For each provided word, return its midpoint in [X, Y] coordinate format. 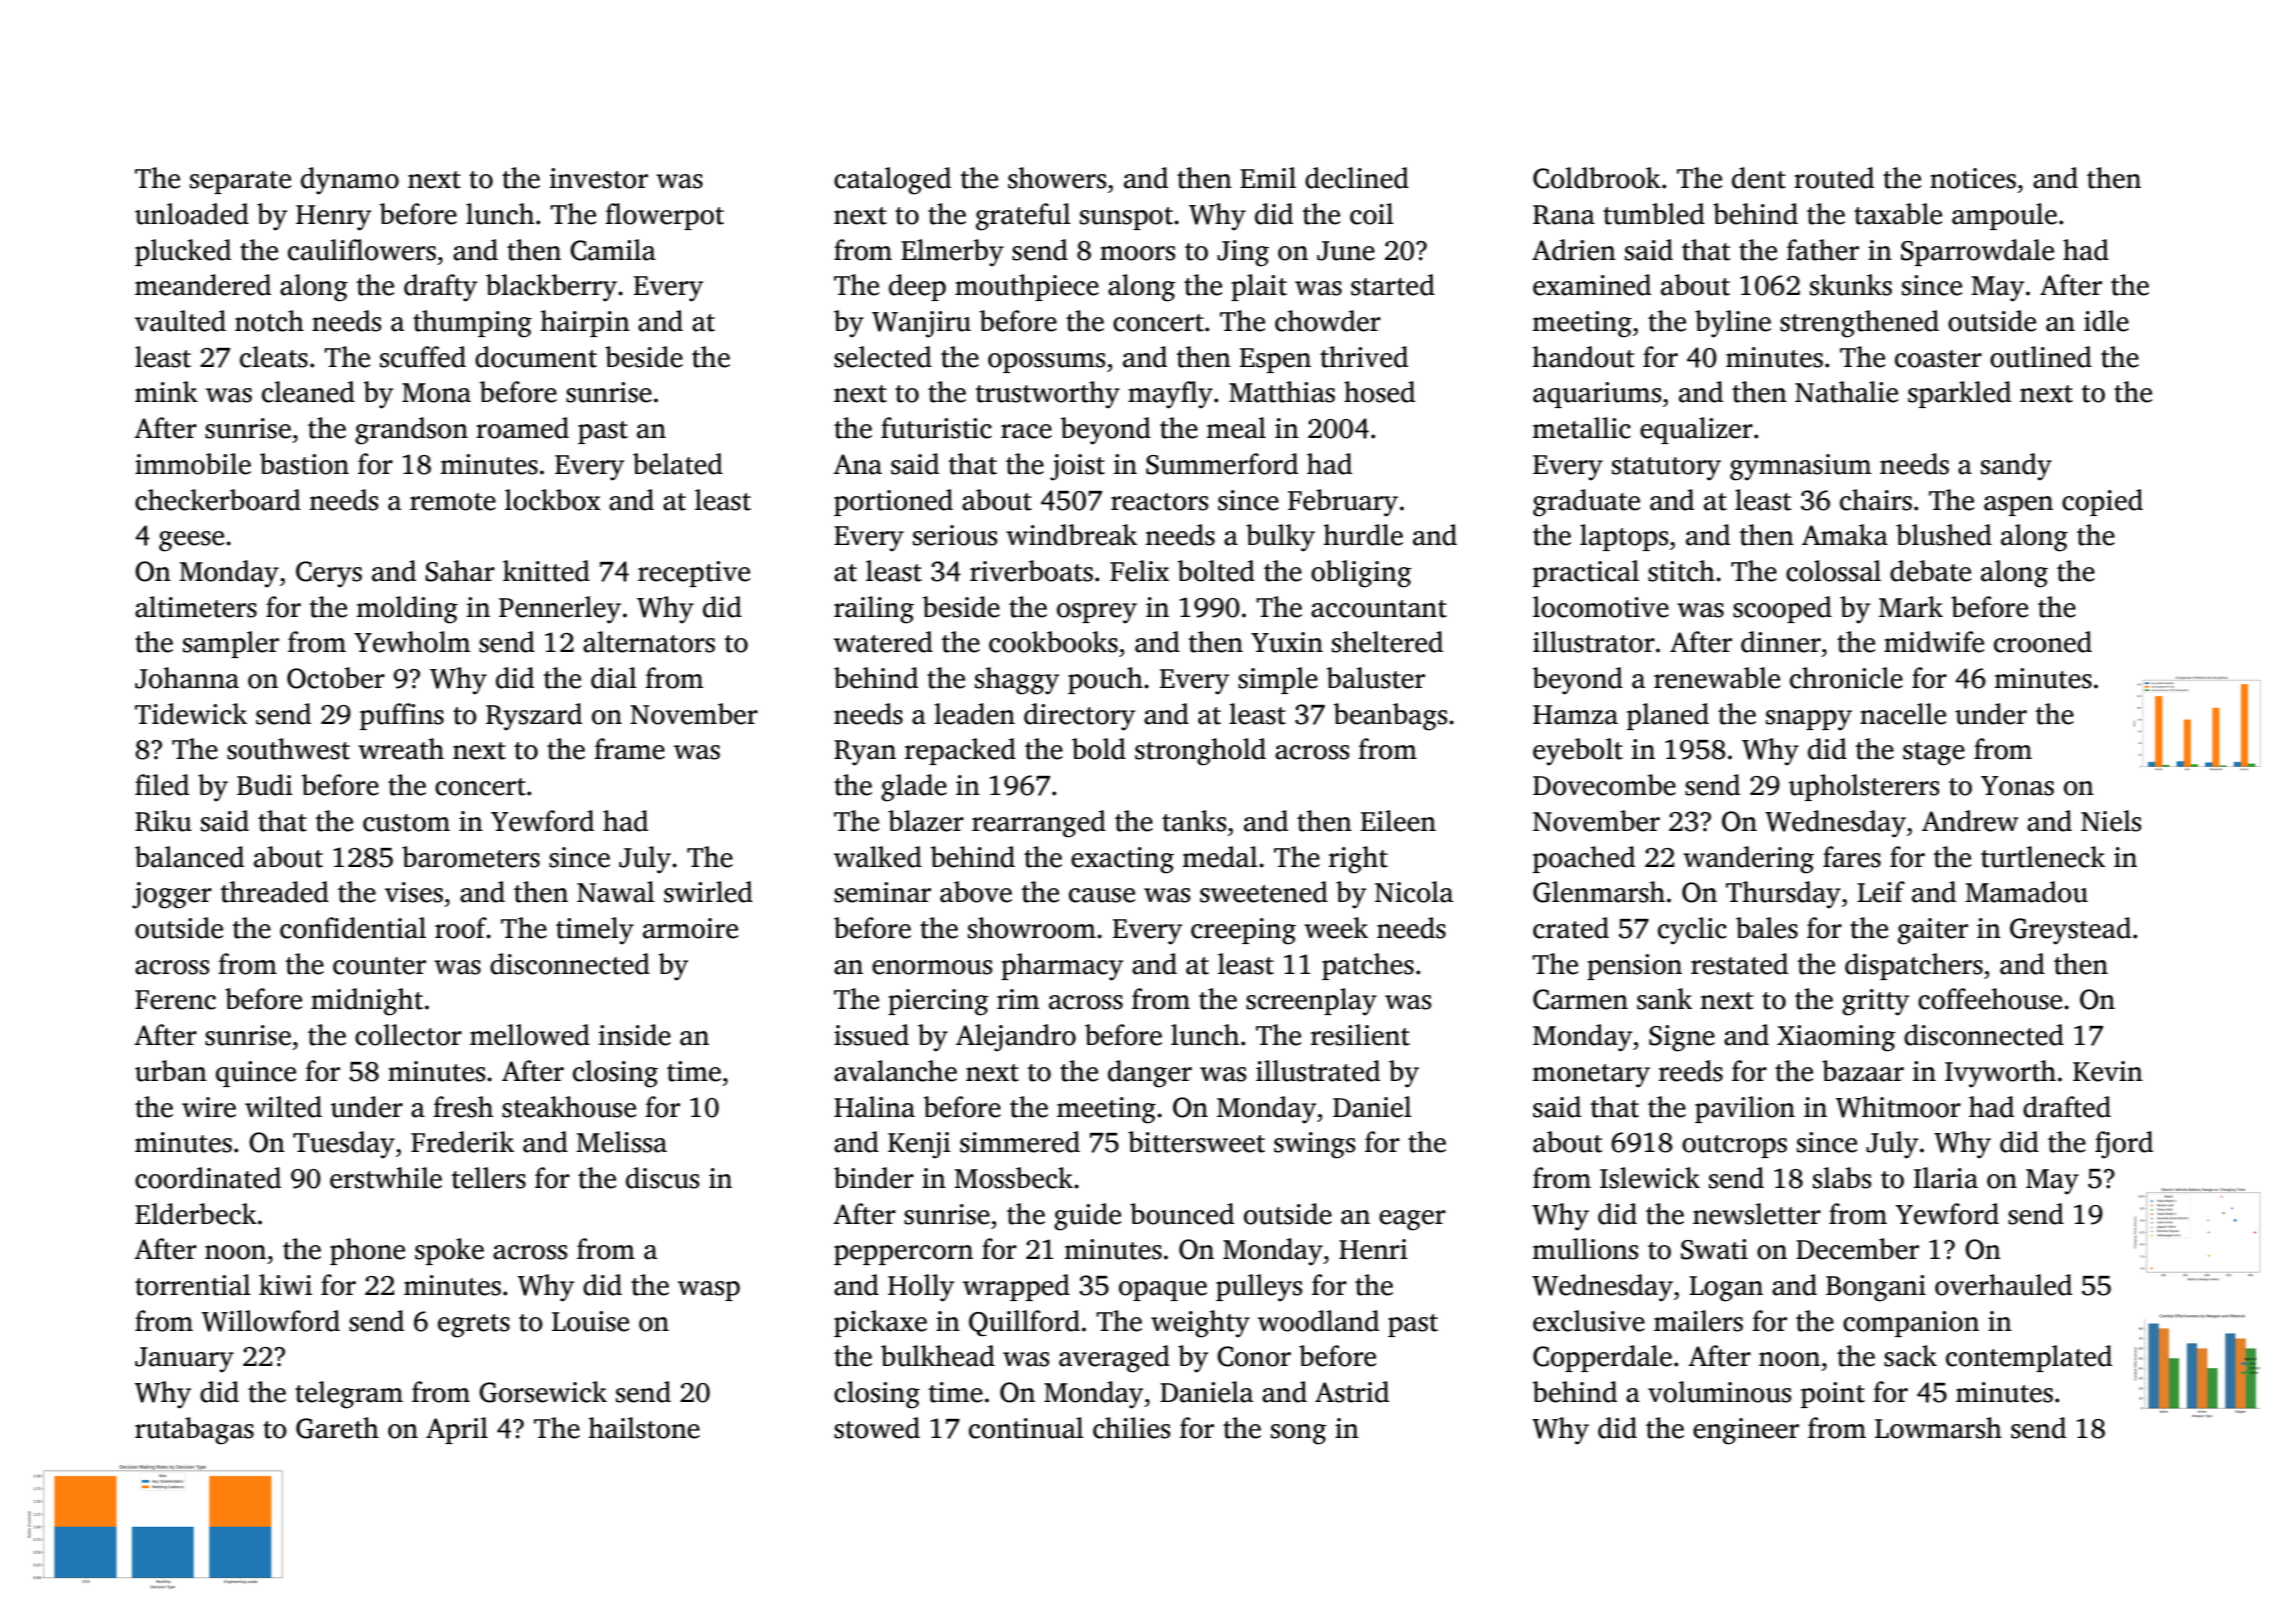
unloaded [192, 214]
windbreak [1071, 535]
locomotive [1601, 607]
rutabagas [194, 1431]
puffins [402, 716]
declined [1357, 178]
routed [1834, 178]
